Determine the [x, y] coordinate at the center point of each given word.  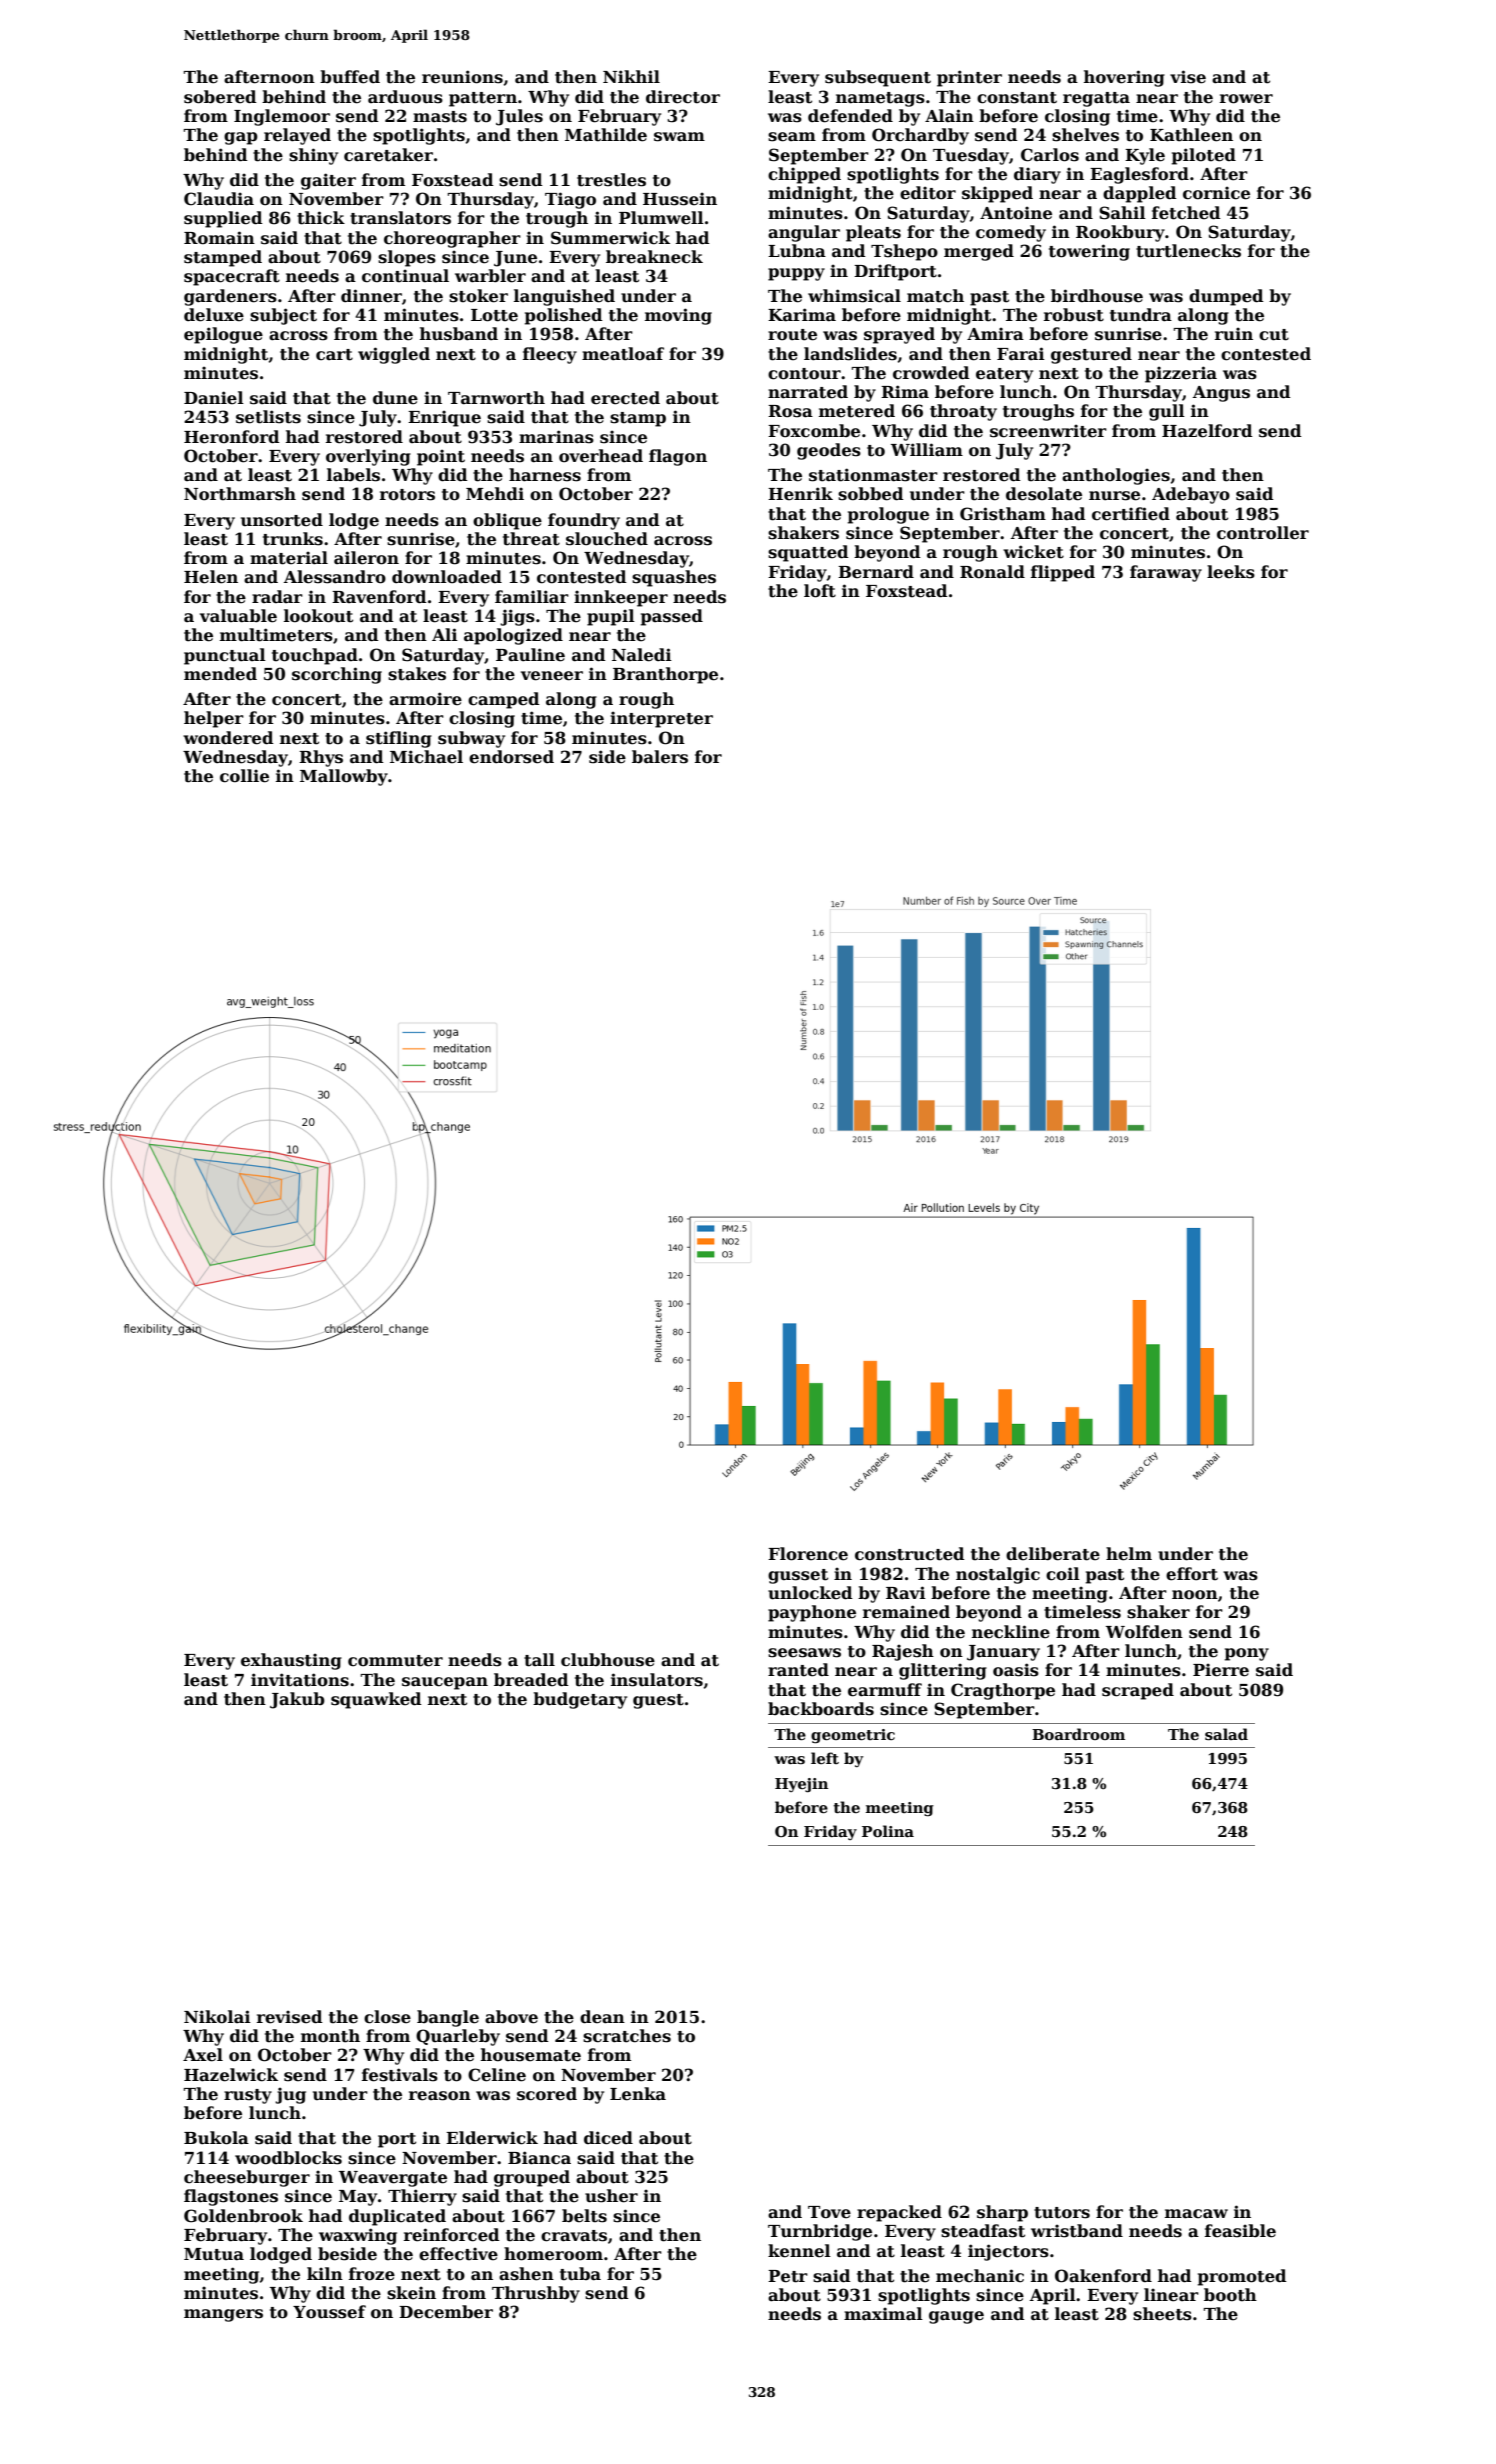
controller [1263, 533]
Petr [788, 2276]
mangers [223, 2315]
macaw [1196, 2214]
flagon [678, 457]
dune [395, 398]
